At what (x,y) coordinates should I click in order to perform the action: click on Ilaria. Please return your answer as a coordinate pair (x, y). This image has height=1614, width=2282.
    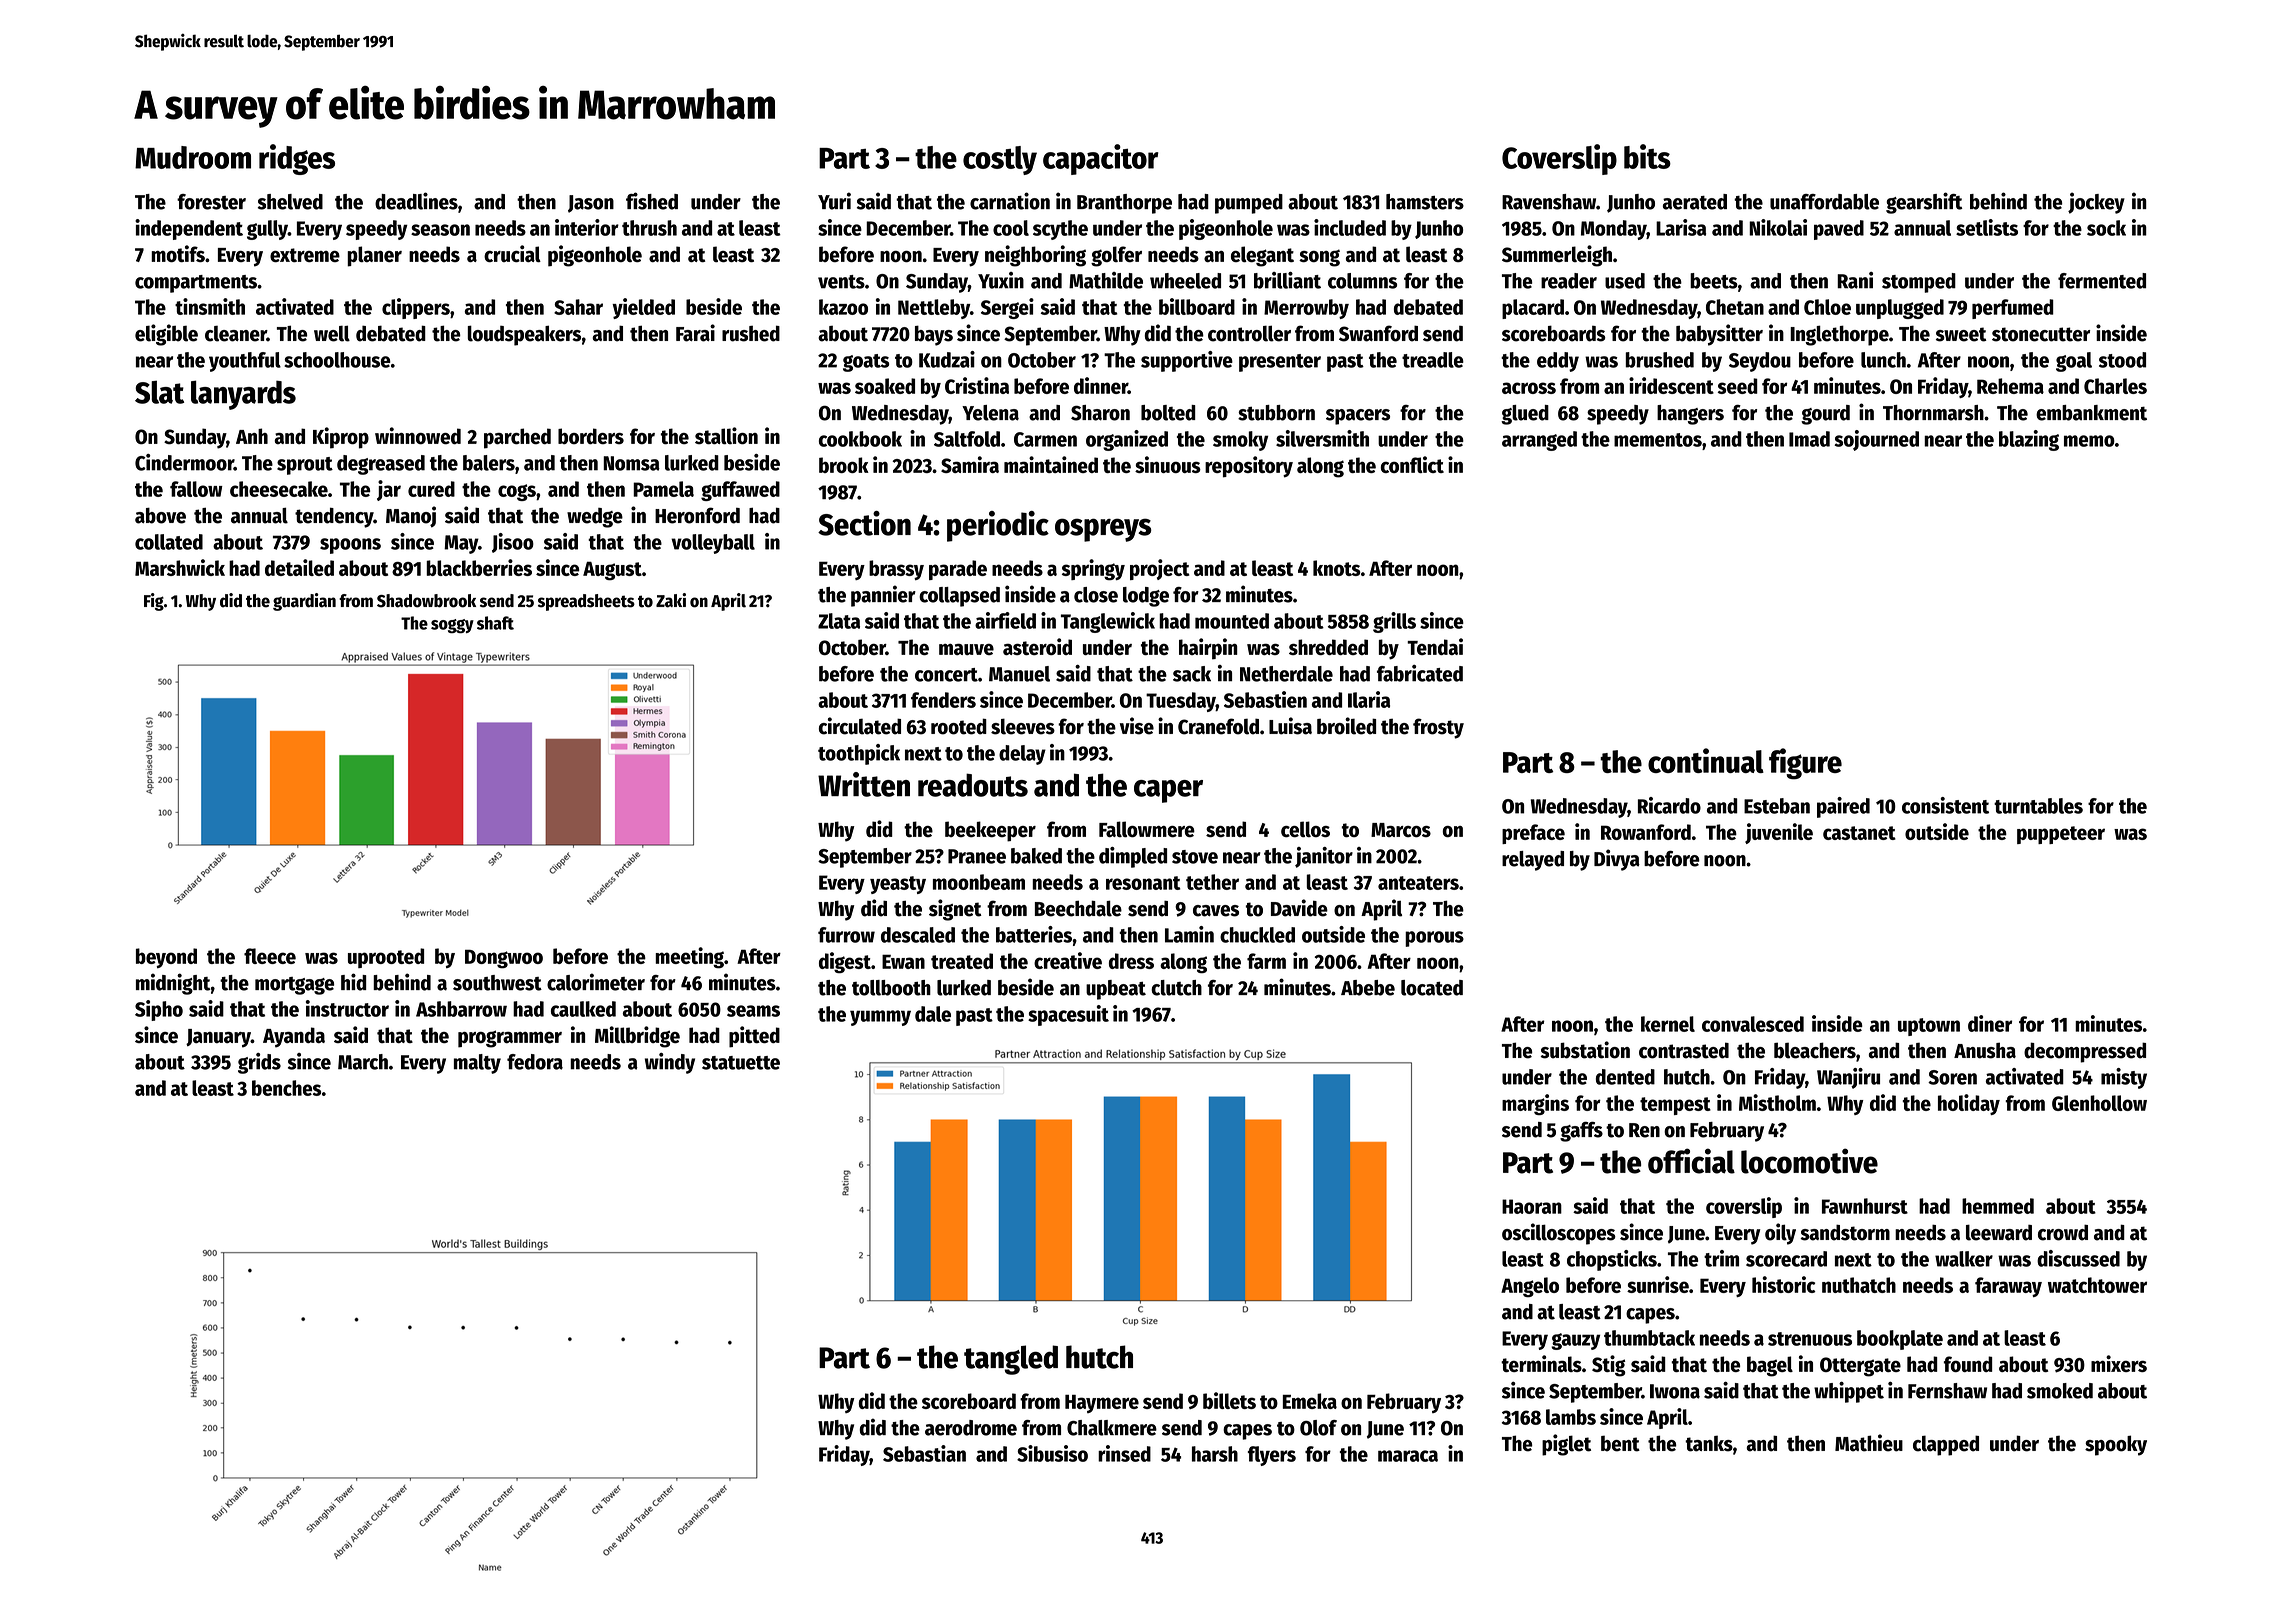
    Looking at the image, I should click on (1369, 699).
